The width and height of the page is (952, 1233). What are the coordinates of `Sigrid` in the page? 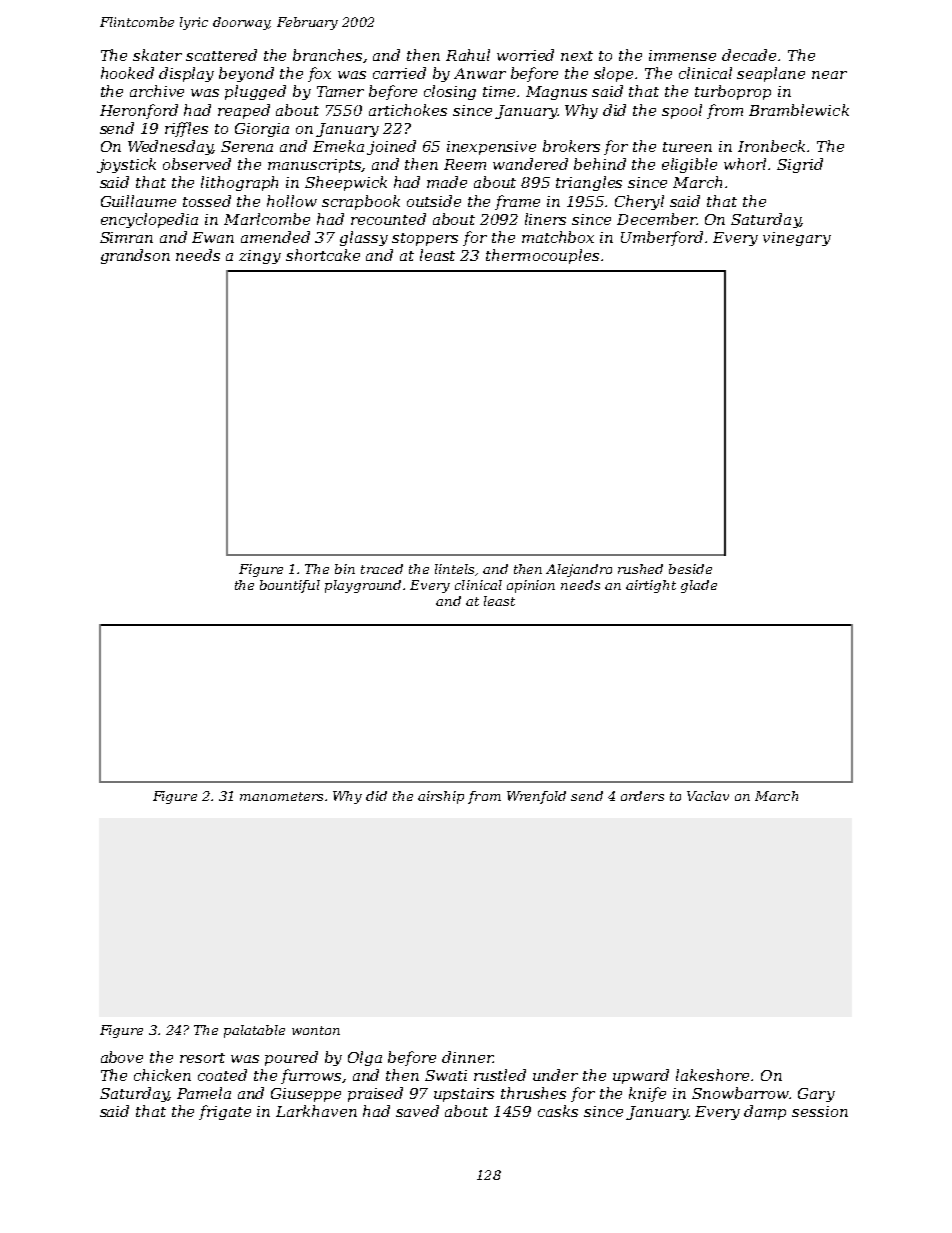 It's located at (800, 165).
